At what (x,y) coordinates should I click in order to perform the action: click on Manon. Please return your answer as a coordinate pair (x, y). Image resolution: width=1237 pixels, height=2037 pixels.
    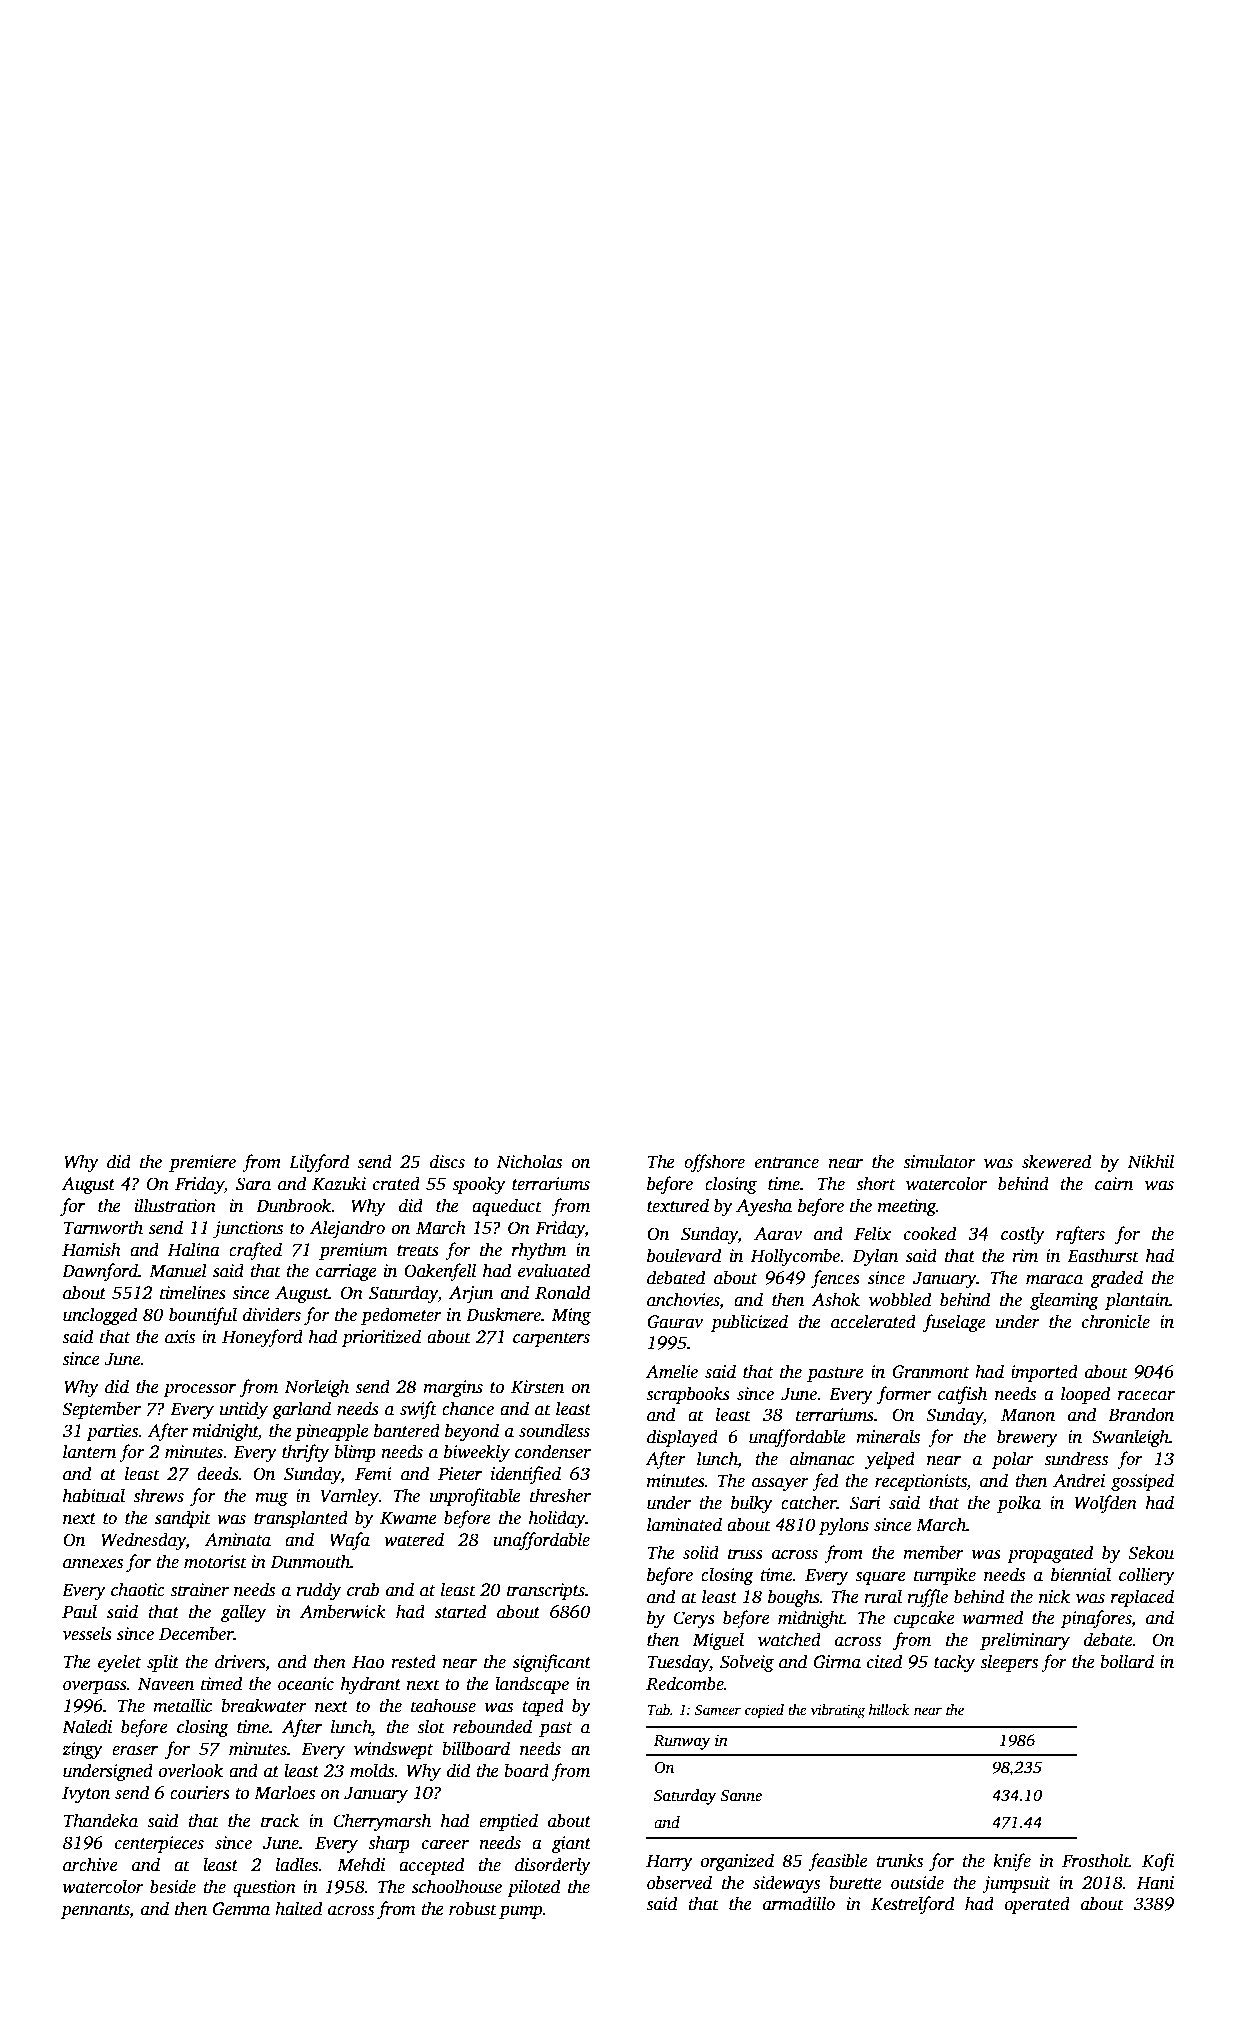
    Looking at the image, I should click on (1028, 1415).
